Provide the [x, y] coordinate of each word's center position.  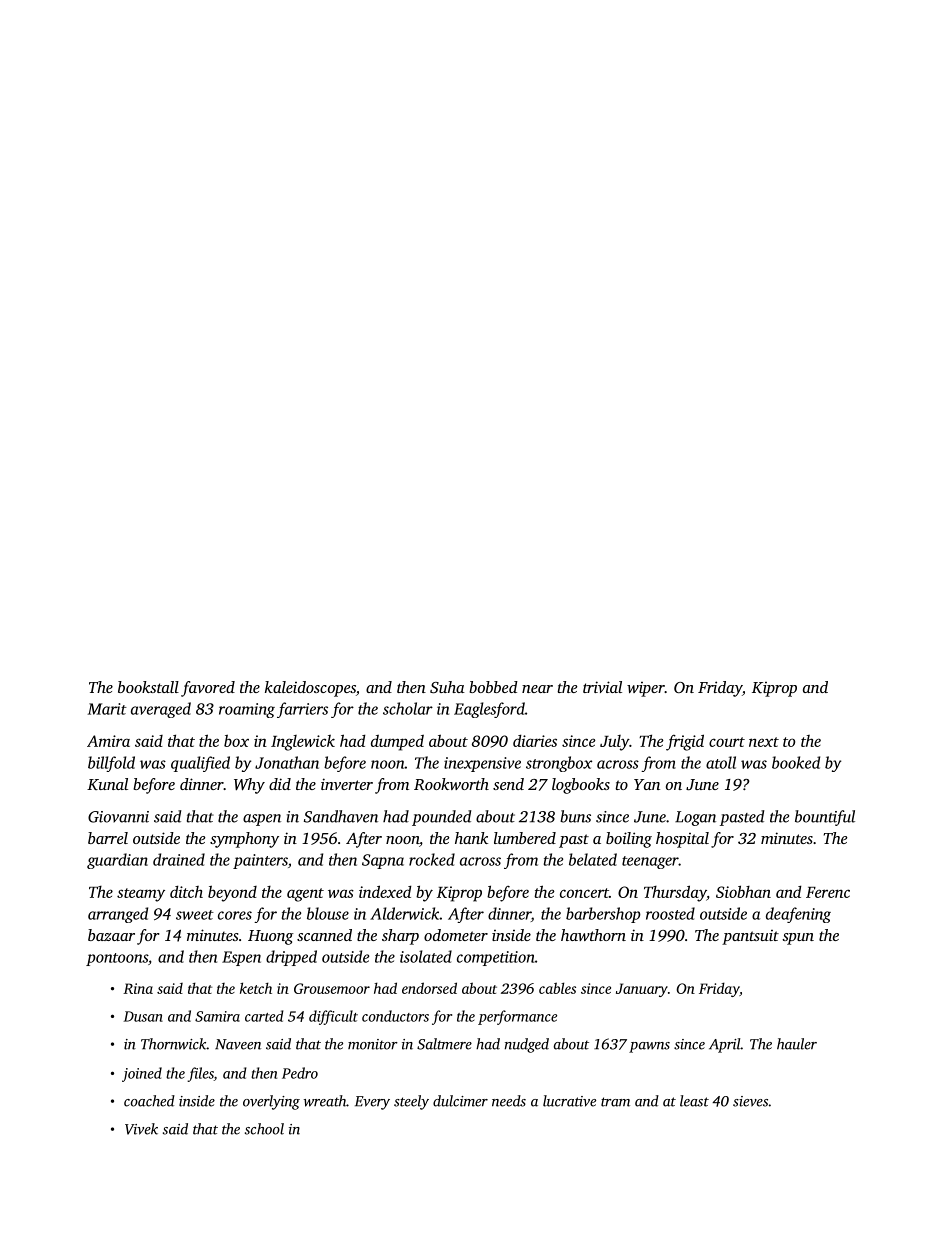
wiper [646, 689]
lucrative [569, 1101]
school [264, 1129]
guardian [117, 861]
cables [557, 988]
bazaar [111, 935]
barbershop [603, 915]
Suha [447, 687]
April [725, 1045]
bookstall [148, 687]
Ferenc [828, 892]
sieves [750, 1101]
